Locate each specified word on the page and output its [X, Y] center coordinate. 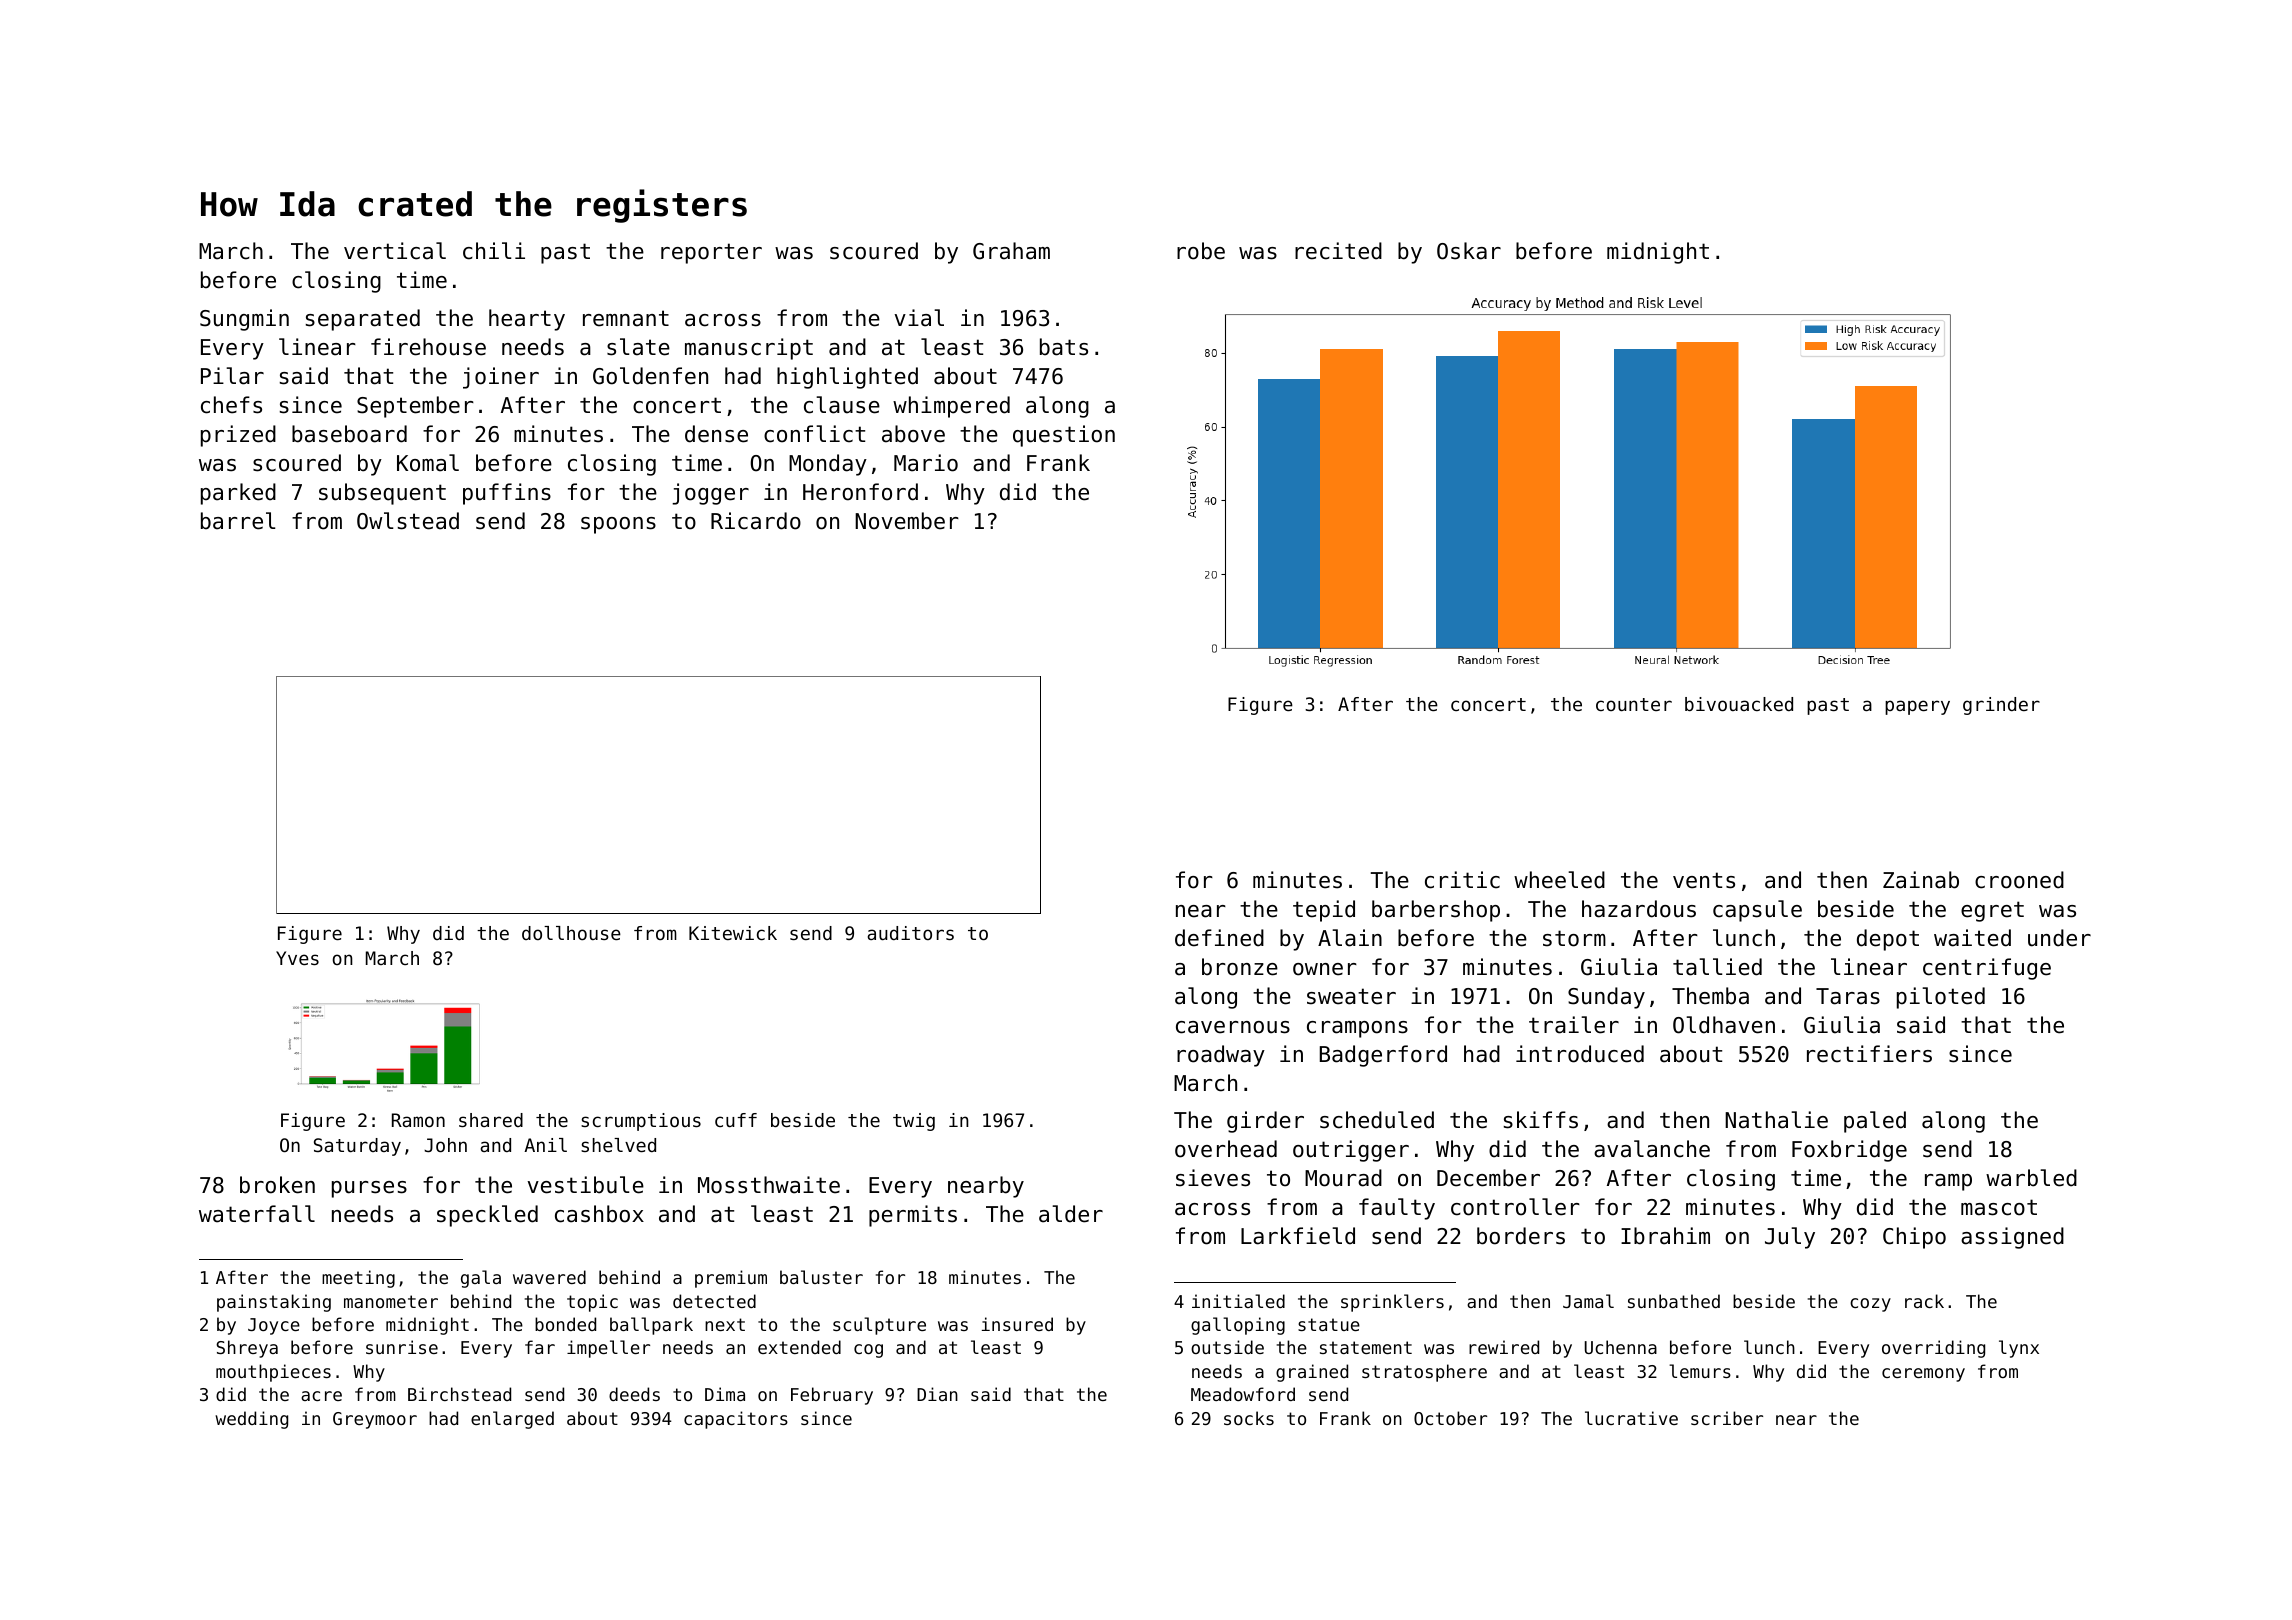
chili [494, 251]
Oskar [1469, 251]
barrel [238, 521]
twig [914, 1122]
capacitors [736, 1420]
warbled [2031, 1178]
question [1064, 436]
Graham [1011, 251]
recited [1338, 251]
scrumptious [641, 1122]
